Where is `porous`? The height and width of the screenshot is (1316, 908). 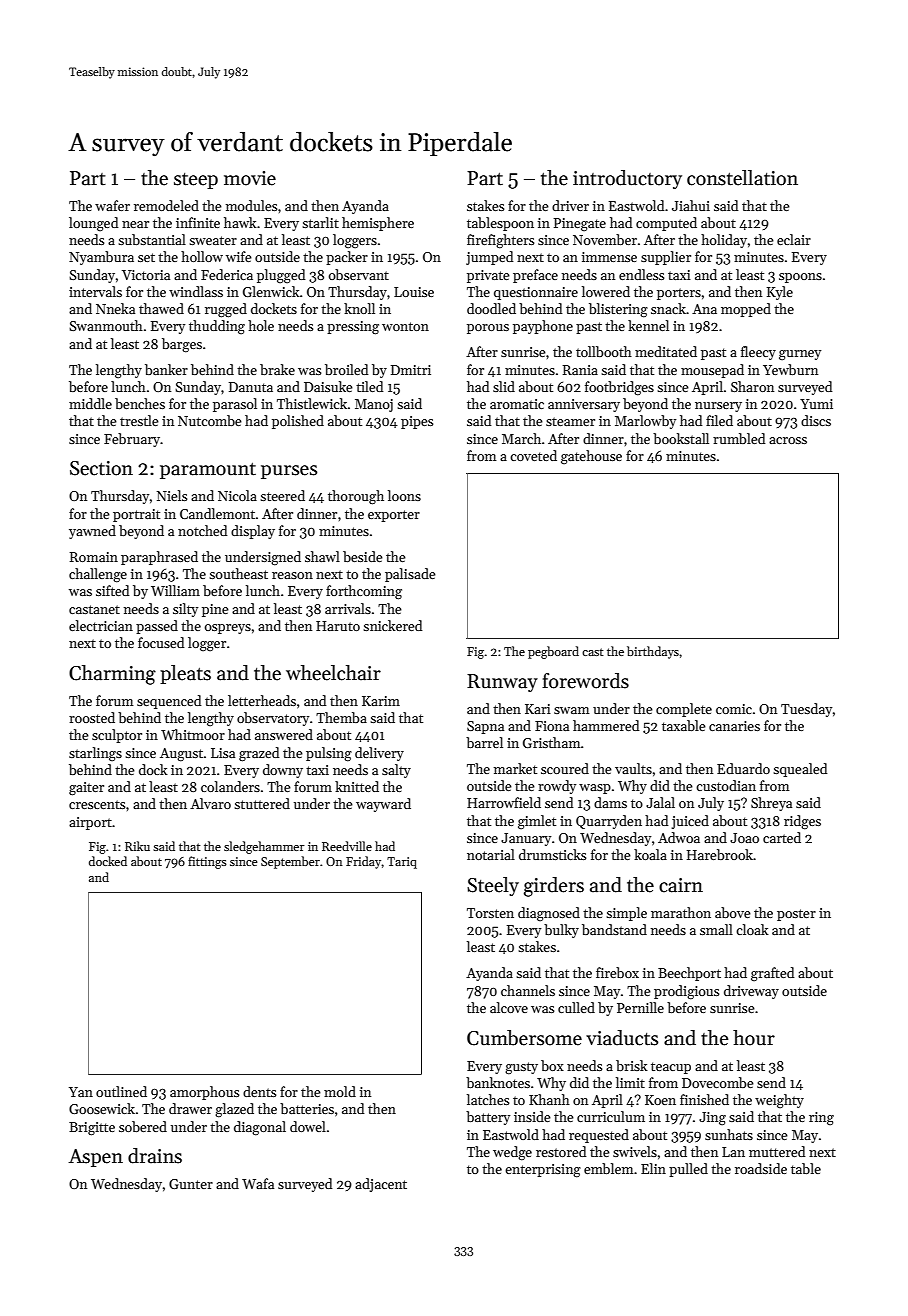
porous is located at coordinates (488, 329).
